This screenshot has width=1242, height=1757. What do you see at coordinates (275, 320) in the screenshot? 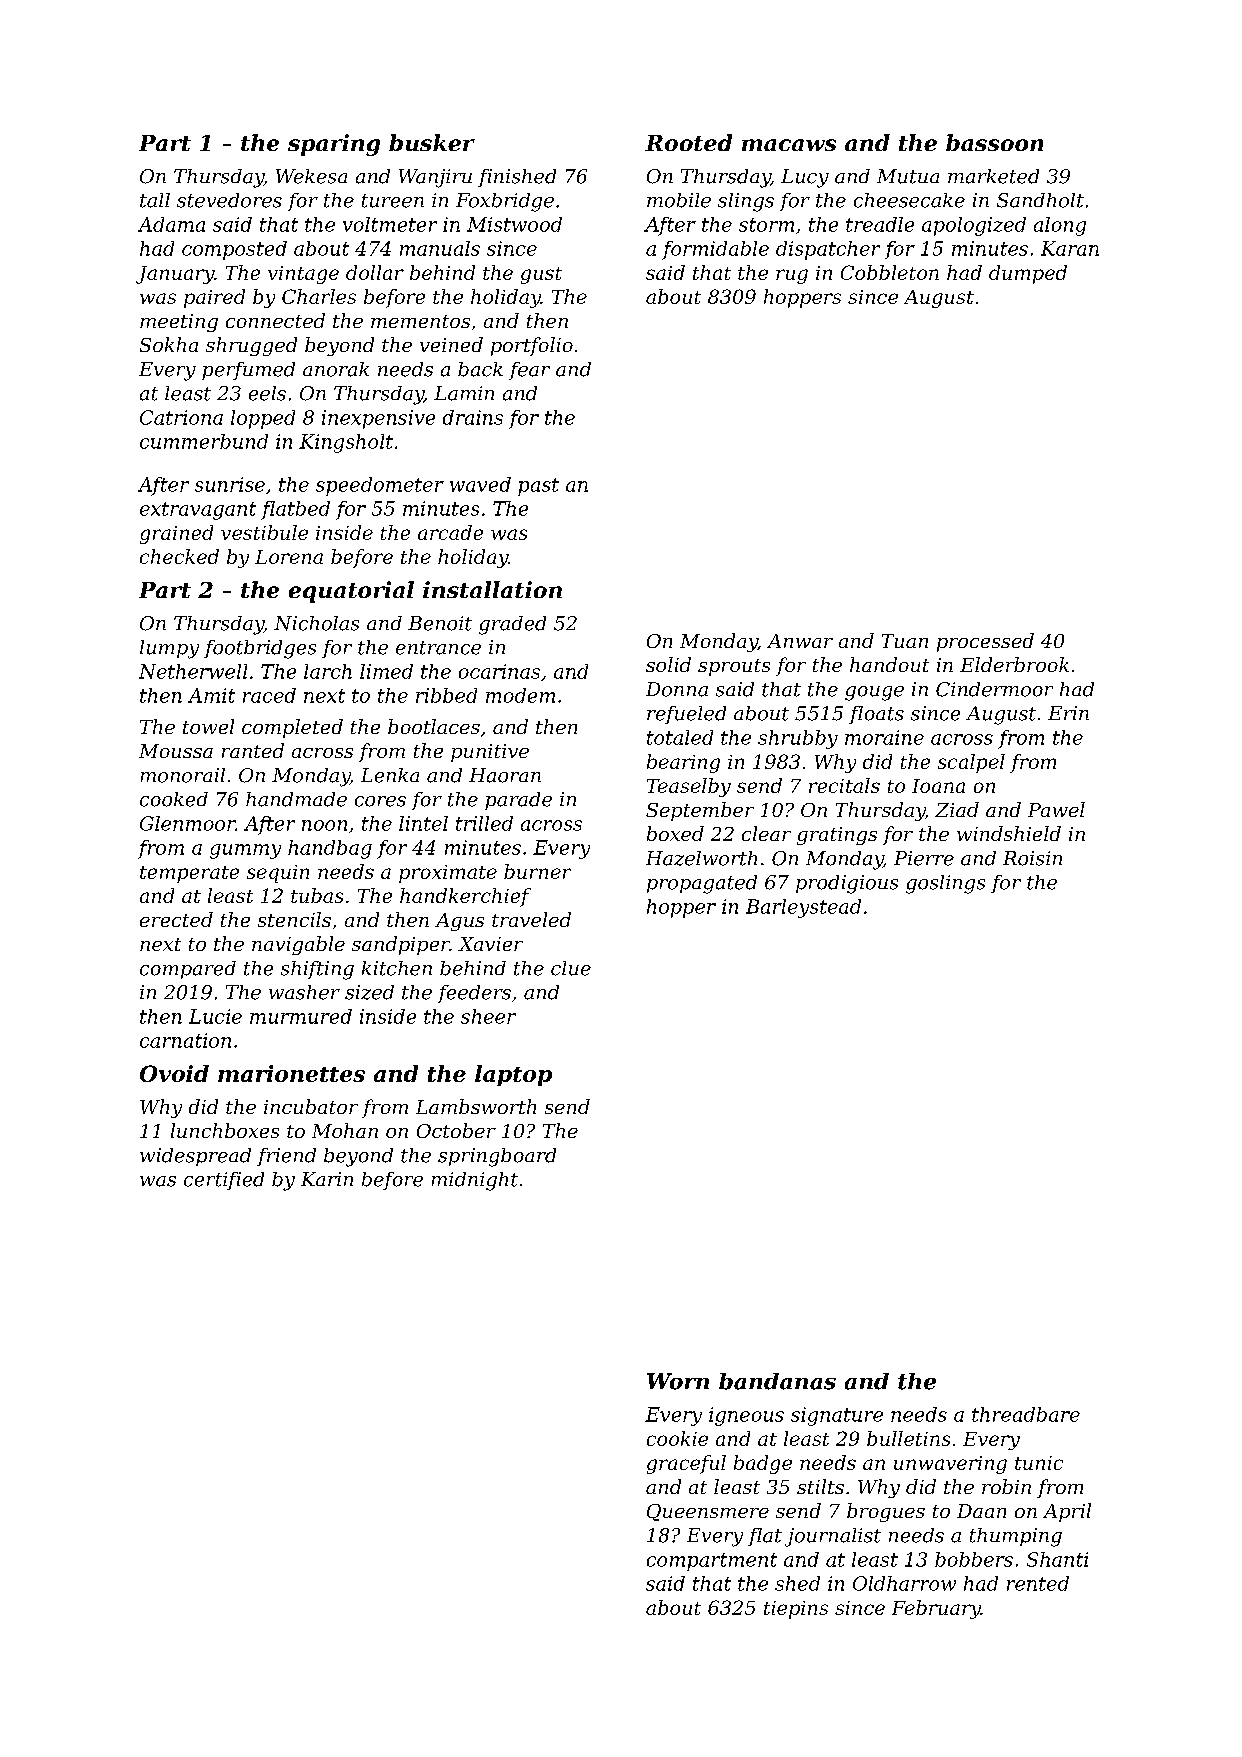
I see `connected` at bounding box center [275, 320].
